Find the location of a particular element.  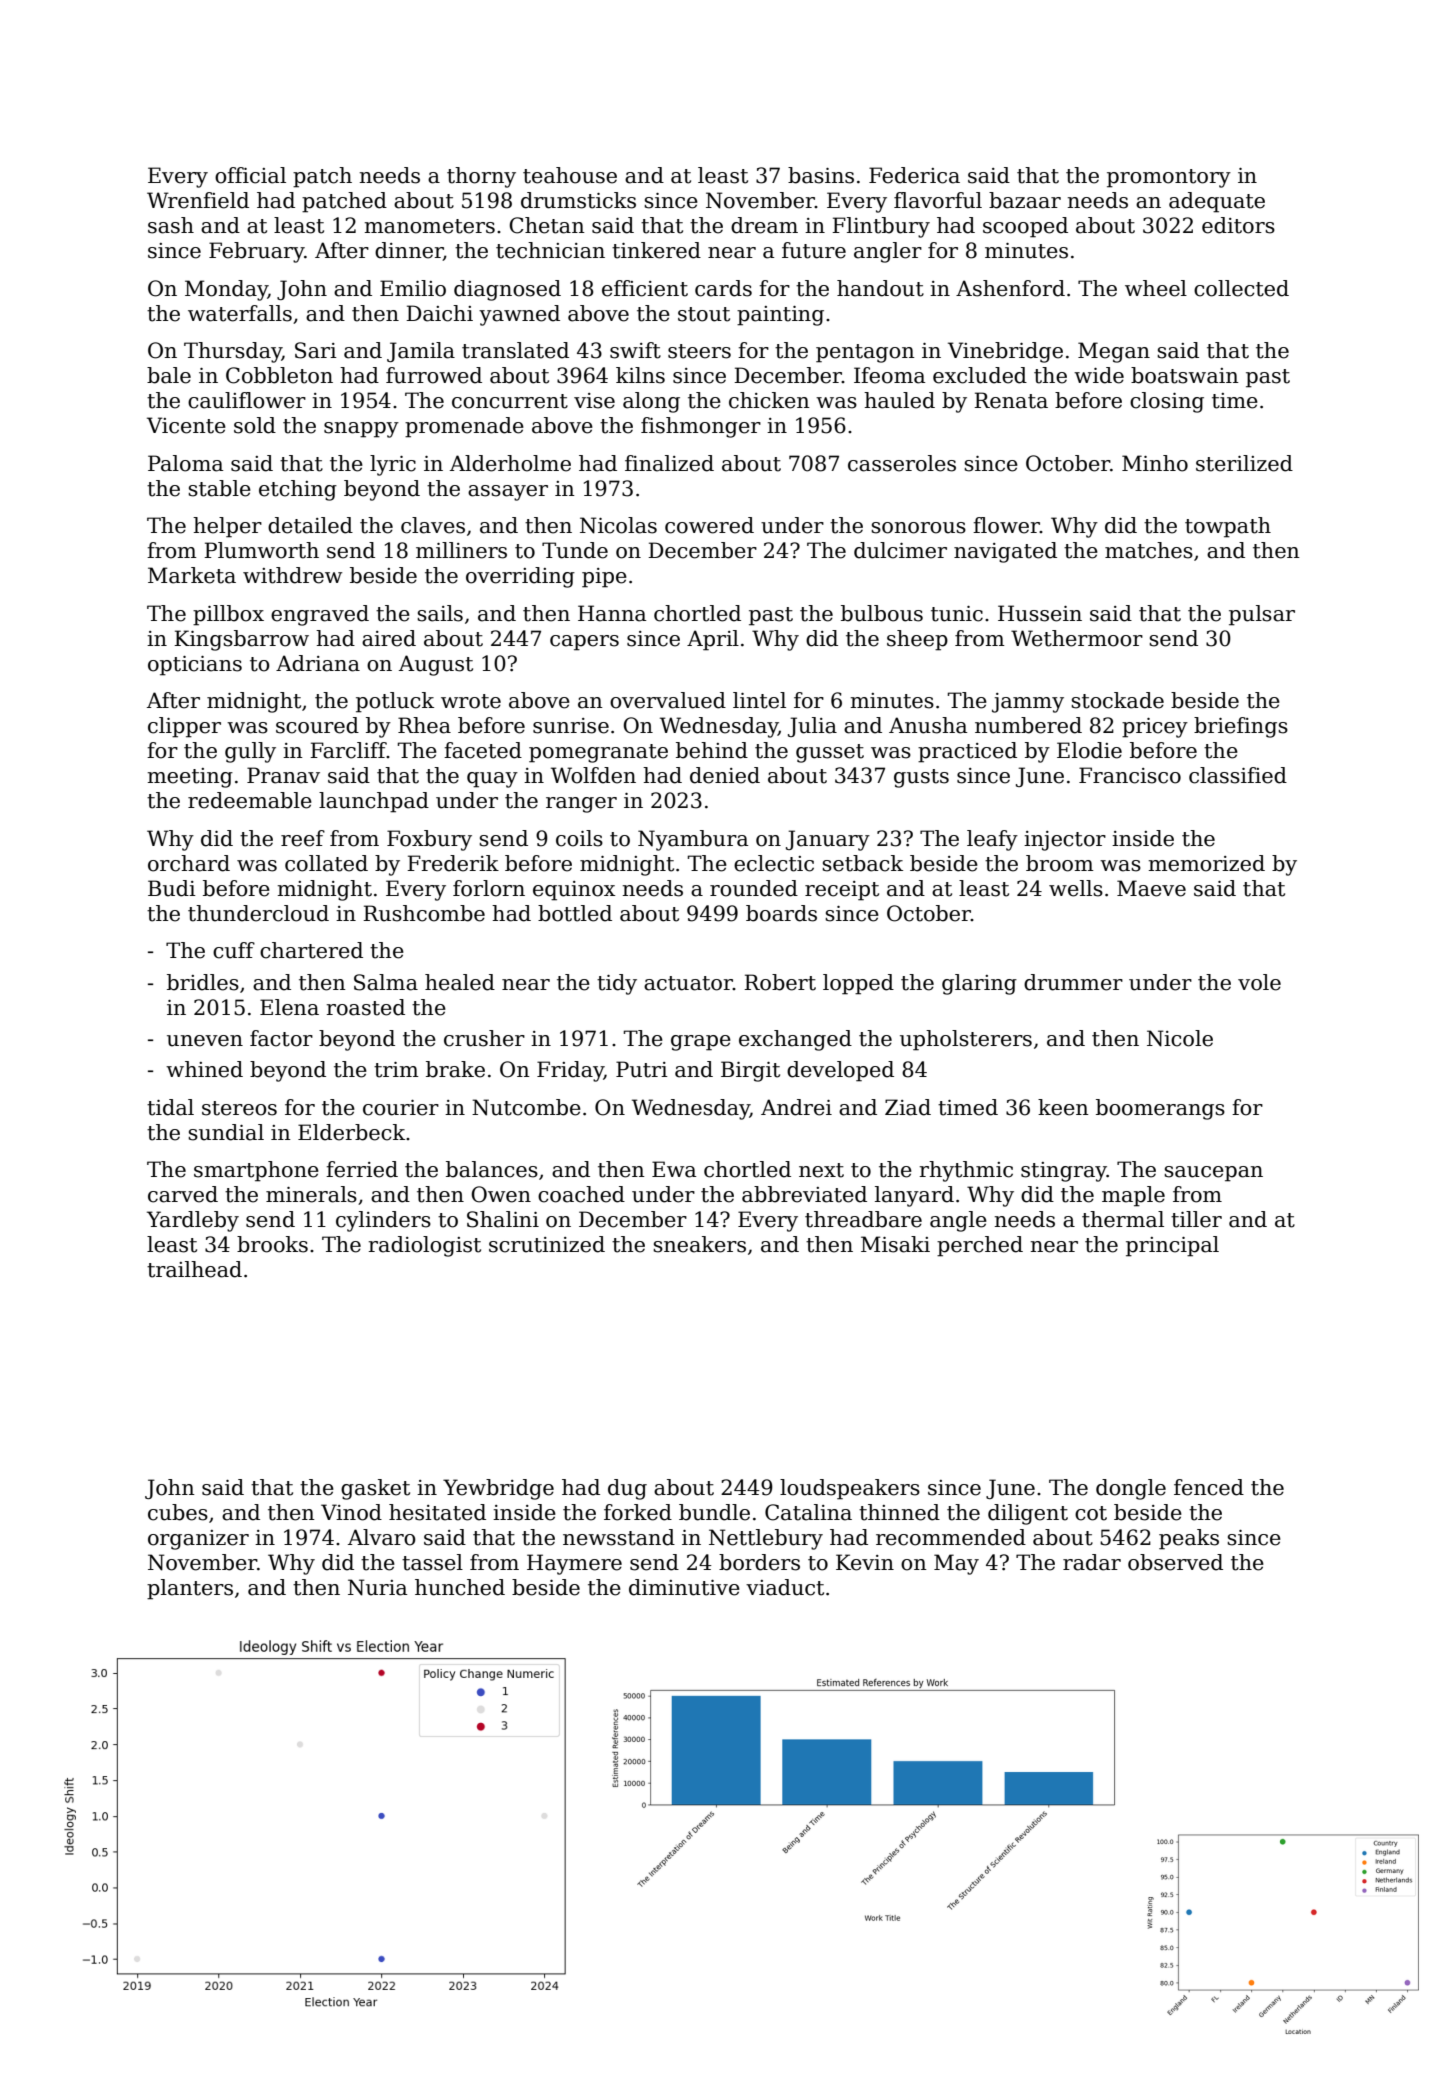

fenced is located at coordinates (1209, 1487).
